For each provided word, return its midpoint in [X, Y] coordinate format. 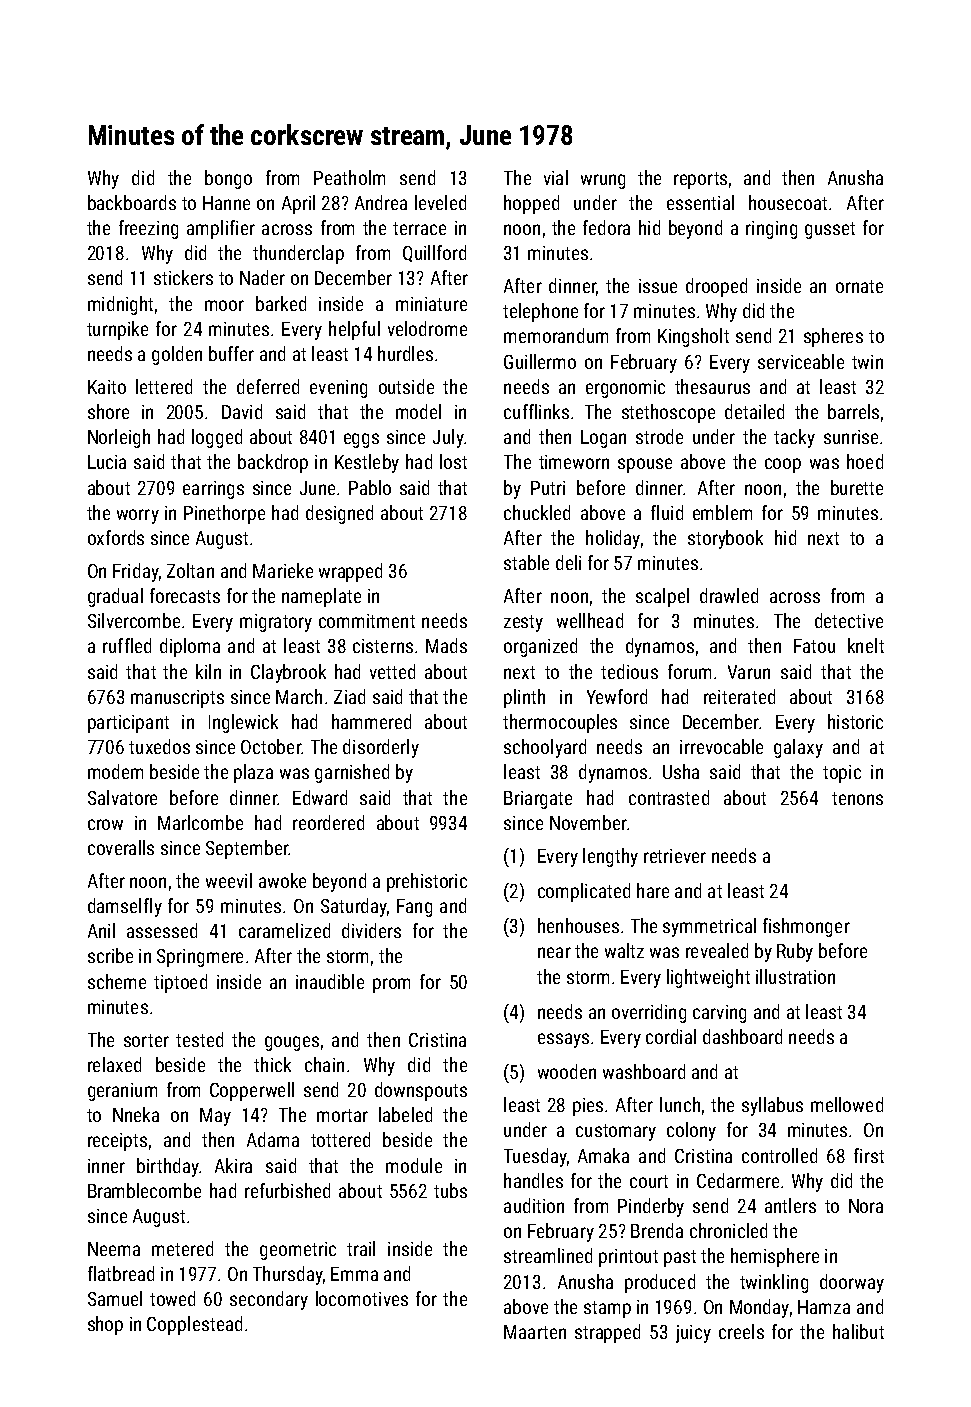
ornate [859, 286]
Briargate [538, 800]
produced [660, 1283]
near [554, 952]
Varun [749, 672]
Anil [101, 930]
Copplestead [194, 1325]
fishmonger [806, 927]
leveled [440, 202]
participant [128, 724]
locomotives [362, 1298]
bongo [228, 179]
